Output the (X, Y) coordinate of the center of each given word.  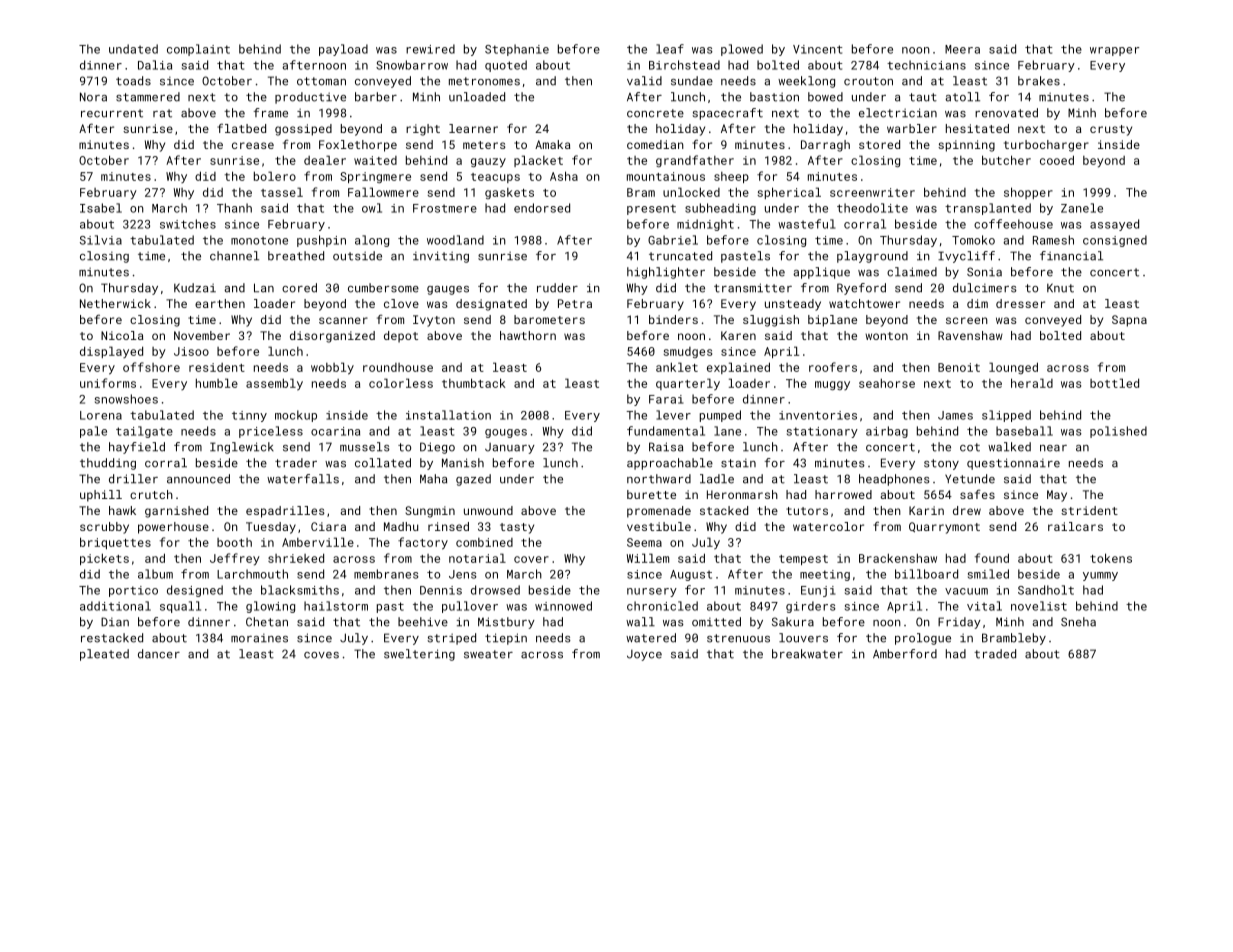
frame (270, 113)
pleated (104, 655)
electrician (898, 113)
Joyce (644, 655)
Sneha (1078, 622)
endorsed (542, 208)
